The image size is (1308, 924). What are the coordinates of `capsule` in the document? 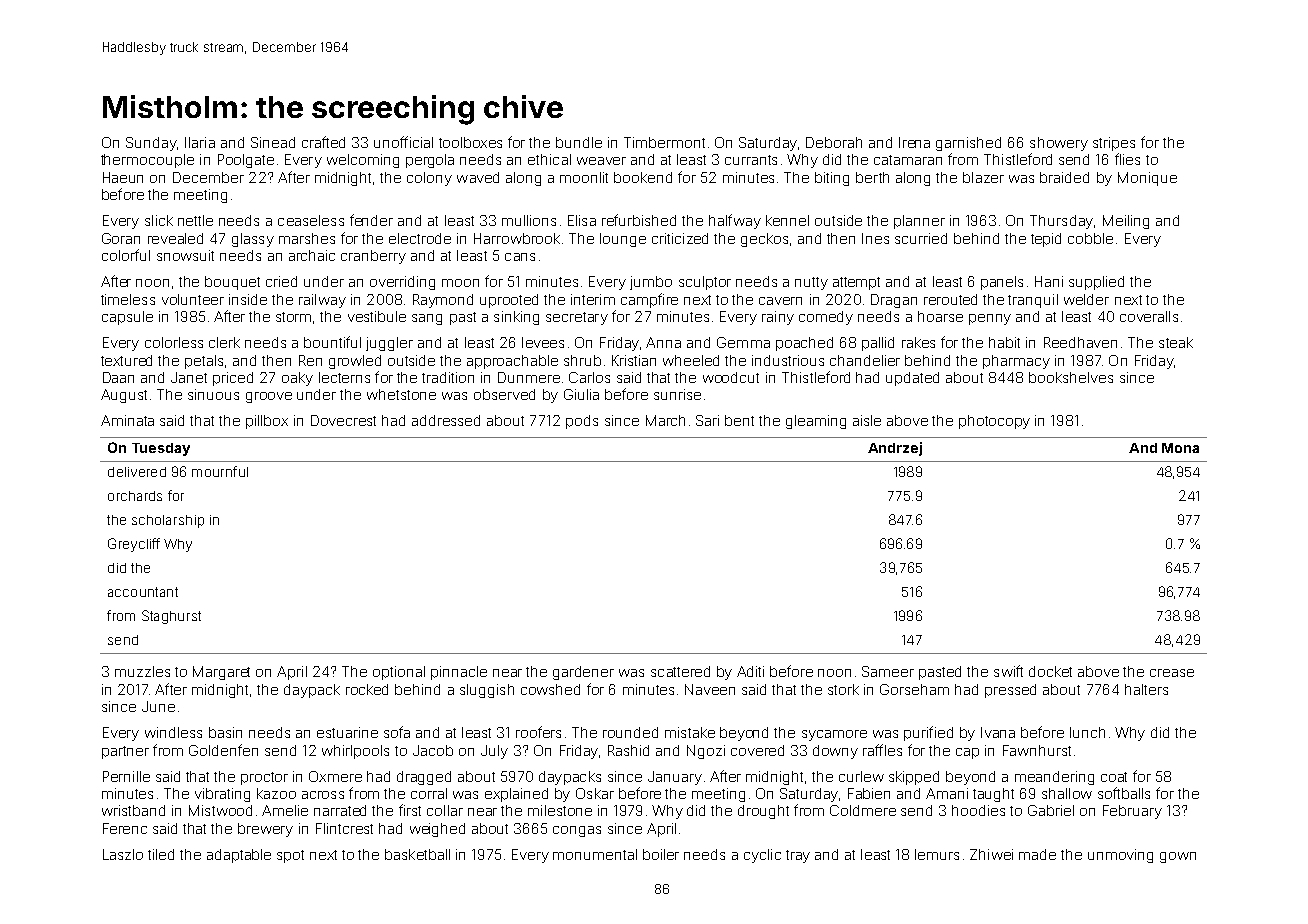 It's located at (127, 318).
